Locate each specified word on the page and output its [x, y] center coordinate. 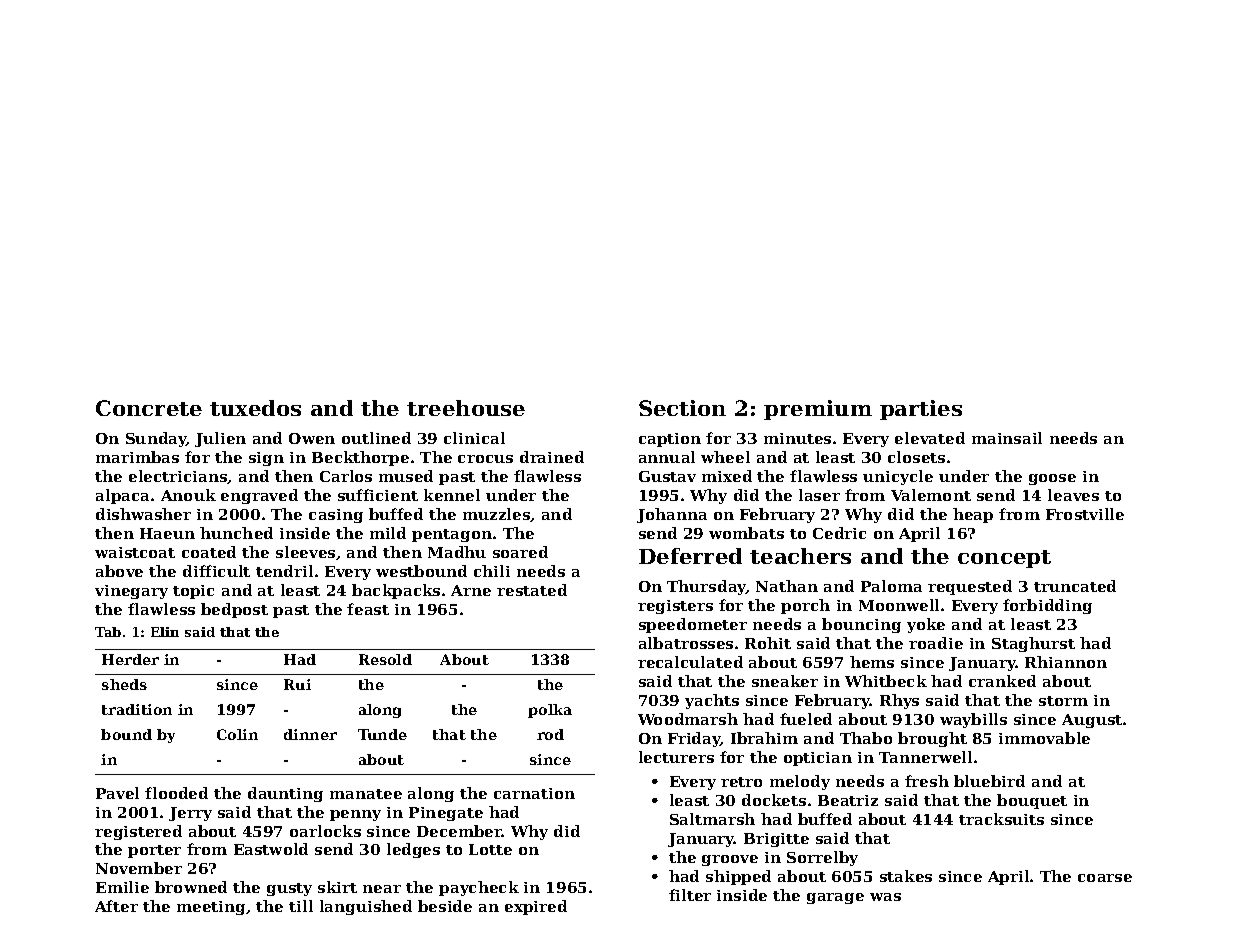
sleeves [305, 552]
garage [835, 898]
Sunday [156, 439]
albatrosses [686, 643]
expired [536, 907]
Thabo [866, 738]
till [301, 906]
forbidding [1047, 606]
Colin [237, 734]
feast [368, 609]
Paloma [891, 586]
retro [741, 782]
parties [921, 410]
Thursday [706, 587]
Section [682, 408]
